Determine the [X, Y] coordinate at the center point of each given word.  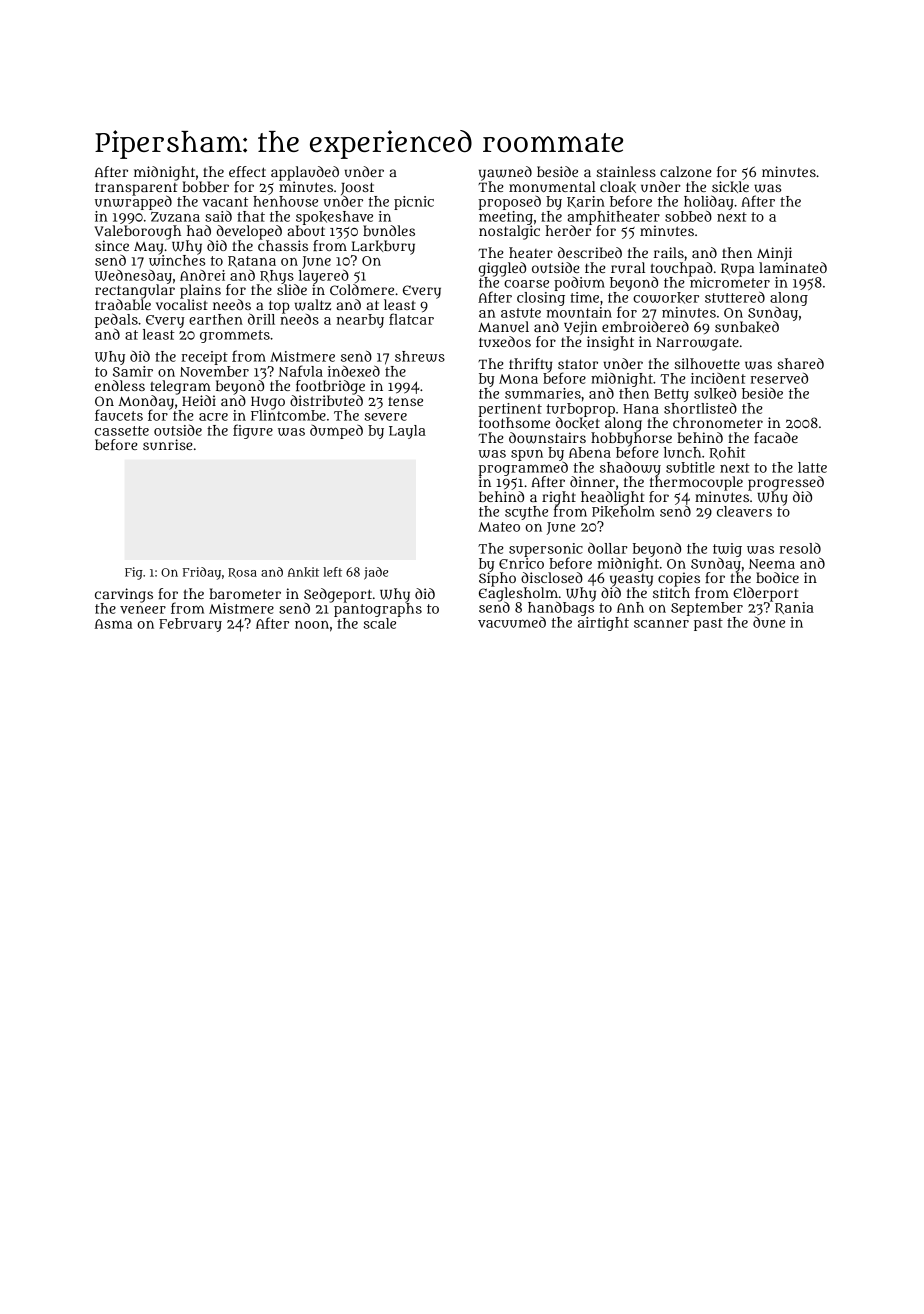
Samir [133, 371]
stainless [626, 171]
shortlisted [700, 408]
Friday [202, 573]
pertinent [510, 410]
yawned [505, 173]
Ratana [252, 261]
